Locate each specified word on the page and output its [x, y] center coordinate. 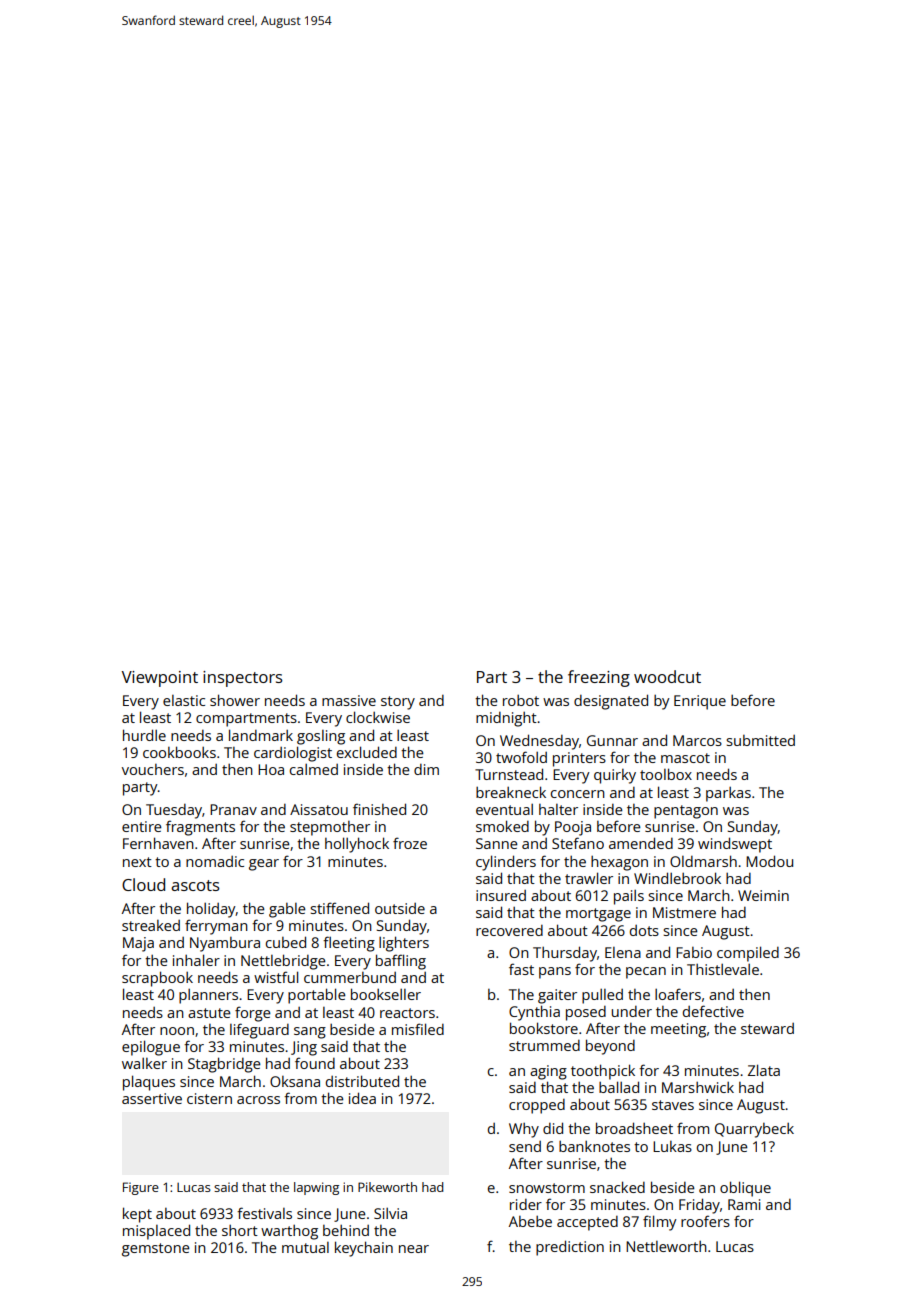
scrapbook [157, 979]
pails [629, 897]
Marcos [697, 740]
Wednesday [539, 742]
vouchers [153, 769]
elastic [184, 700]
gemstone [156, 1250]
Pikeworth [387, 1187]
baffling [401, 962]
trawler [589, 878]
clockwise [378, 717]
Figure [141, 1188]
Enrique [700, 702]
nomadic [215, 861]
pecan [646, 973]
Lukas [672, 1146]
